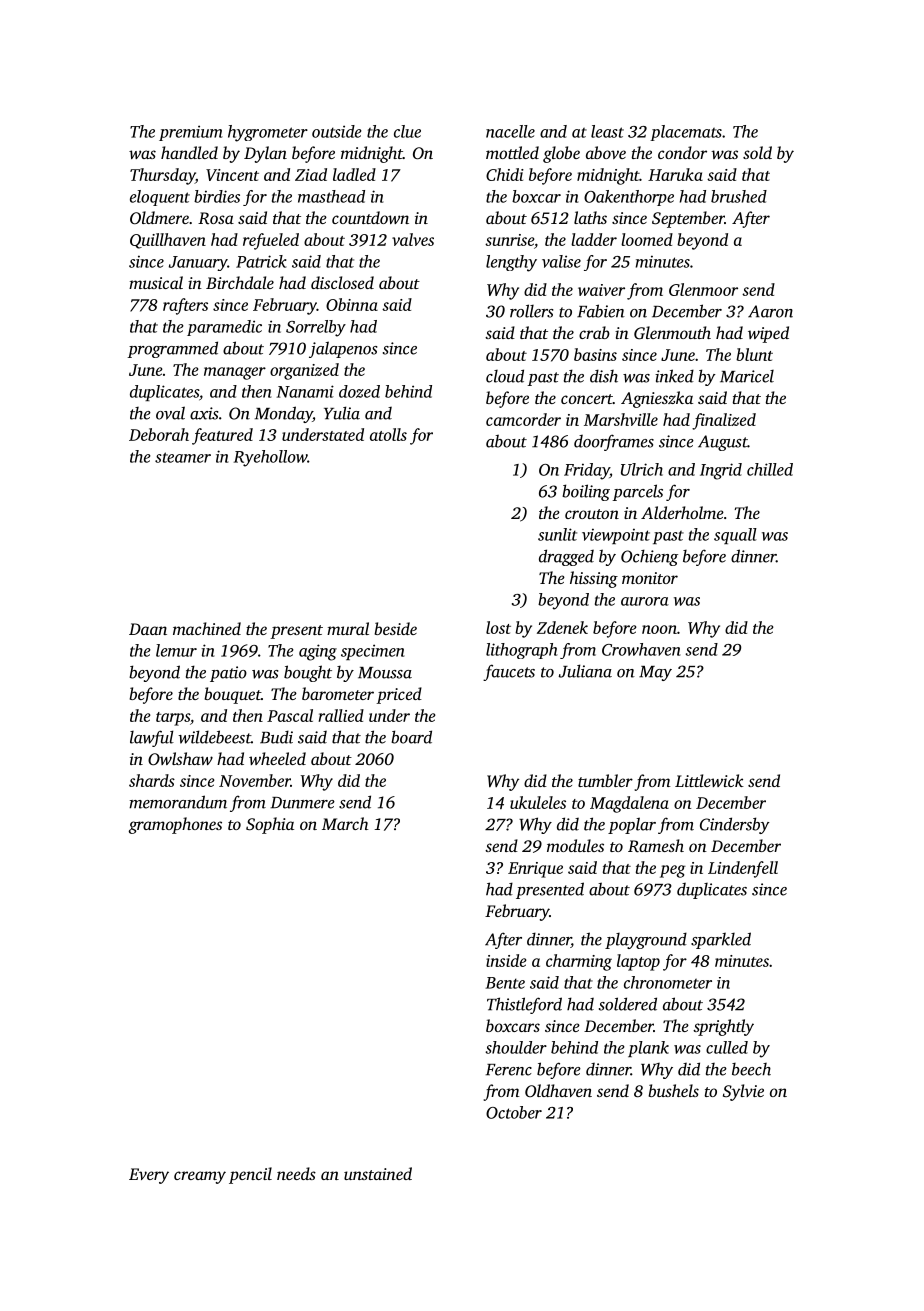 Image resolution: width=924 pixels, height=1311 pixels. I want to click on Obinna, so click(352, 304).
